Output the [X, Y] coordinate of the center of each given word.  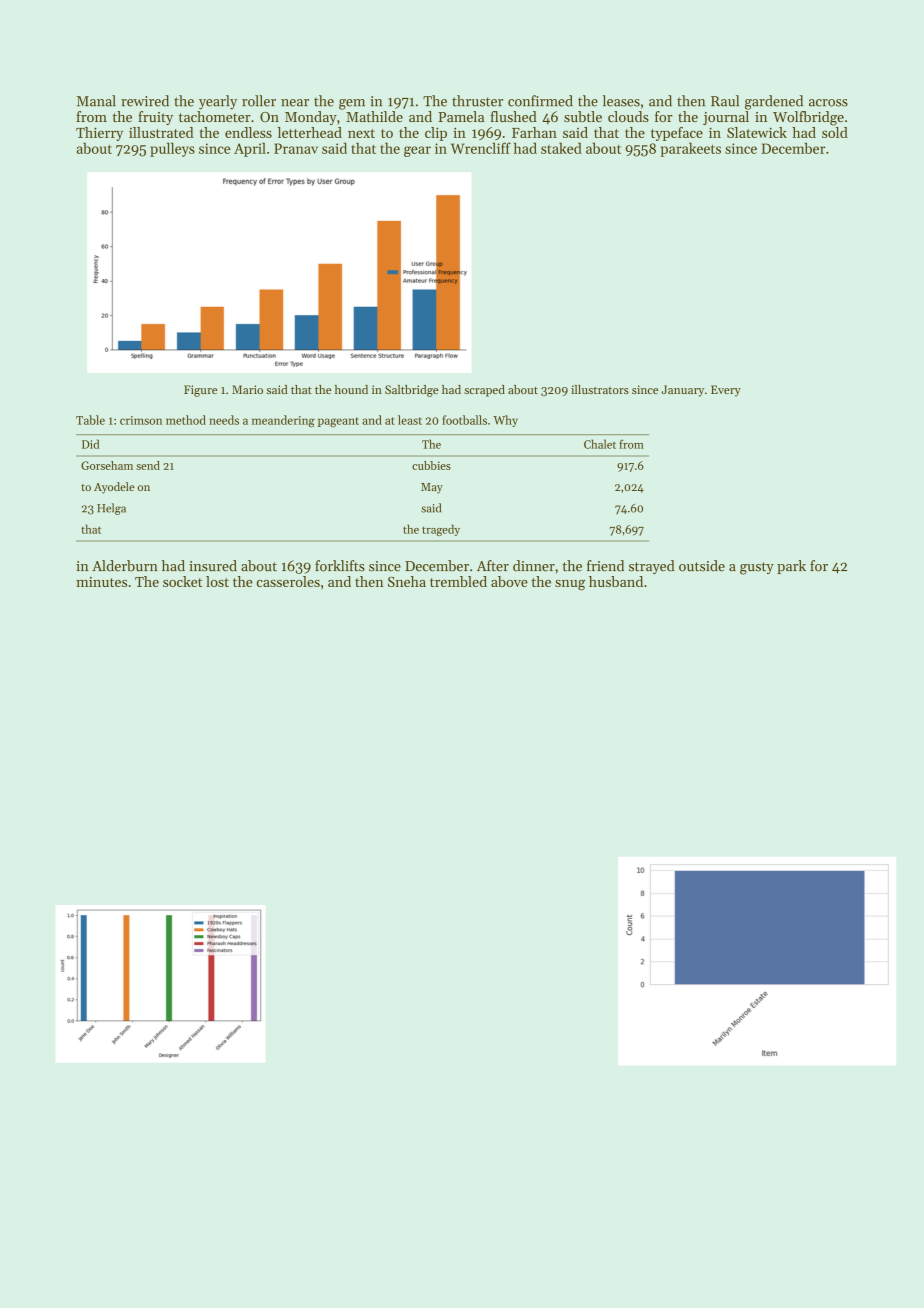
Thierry [99, 134]
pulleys [172, 149]
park [791, 567]
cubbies [431, 465]
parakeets [691, 149]
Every [726, 391]
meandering [283, 421]
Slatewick [757, 132]
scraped [484, 391]
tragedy [441, 530]
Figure [200, 391]
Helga [111, 509]
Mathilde [374, 116]
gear [417, 151]
